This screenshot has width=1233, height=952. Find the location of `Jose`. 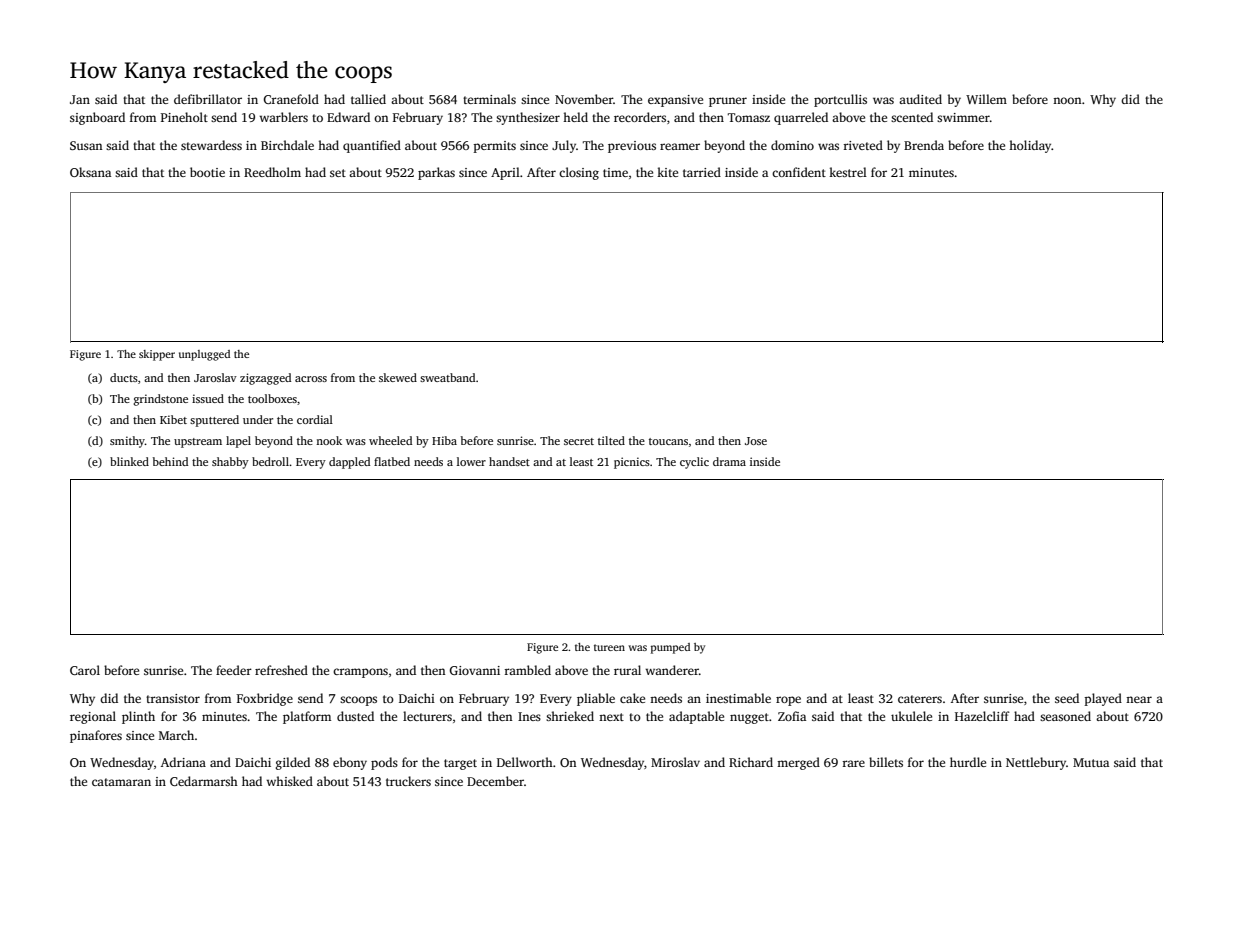

Jose is located at coordinates (756, 441).
